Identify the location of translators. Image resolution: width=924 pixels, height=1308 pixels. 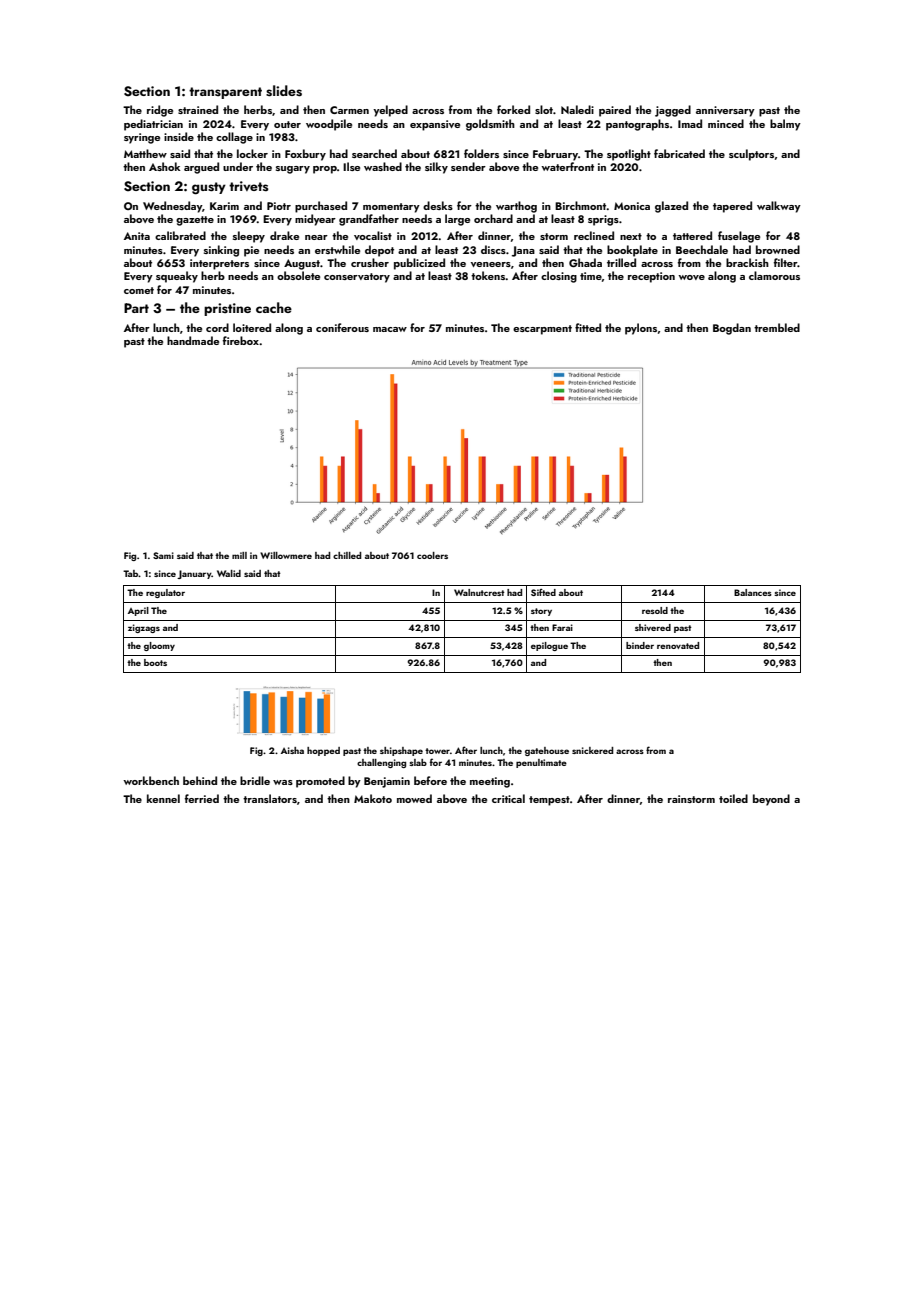
(270, 798).
